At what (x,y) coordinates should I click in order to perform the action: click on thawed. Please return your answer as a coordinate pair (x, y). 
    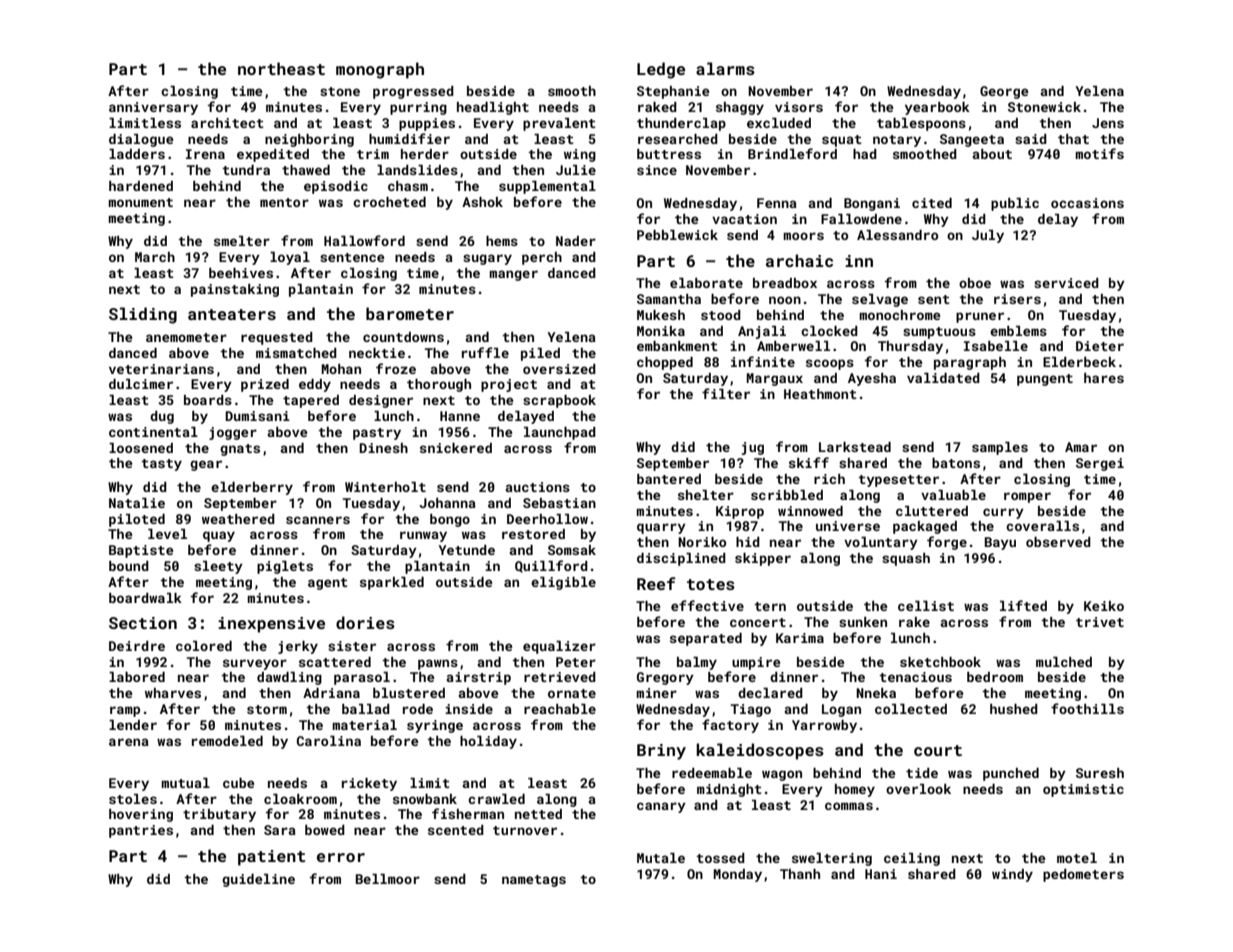
    Looking at the image, I should click on (306, 170).
